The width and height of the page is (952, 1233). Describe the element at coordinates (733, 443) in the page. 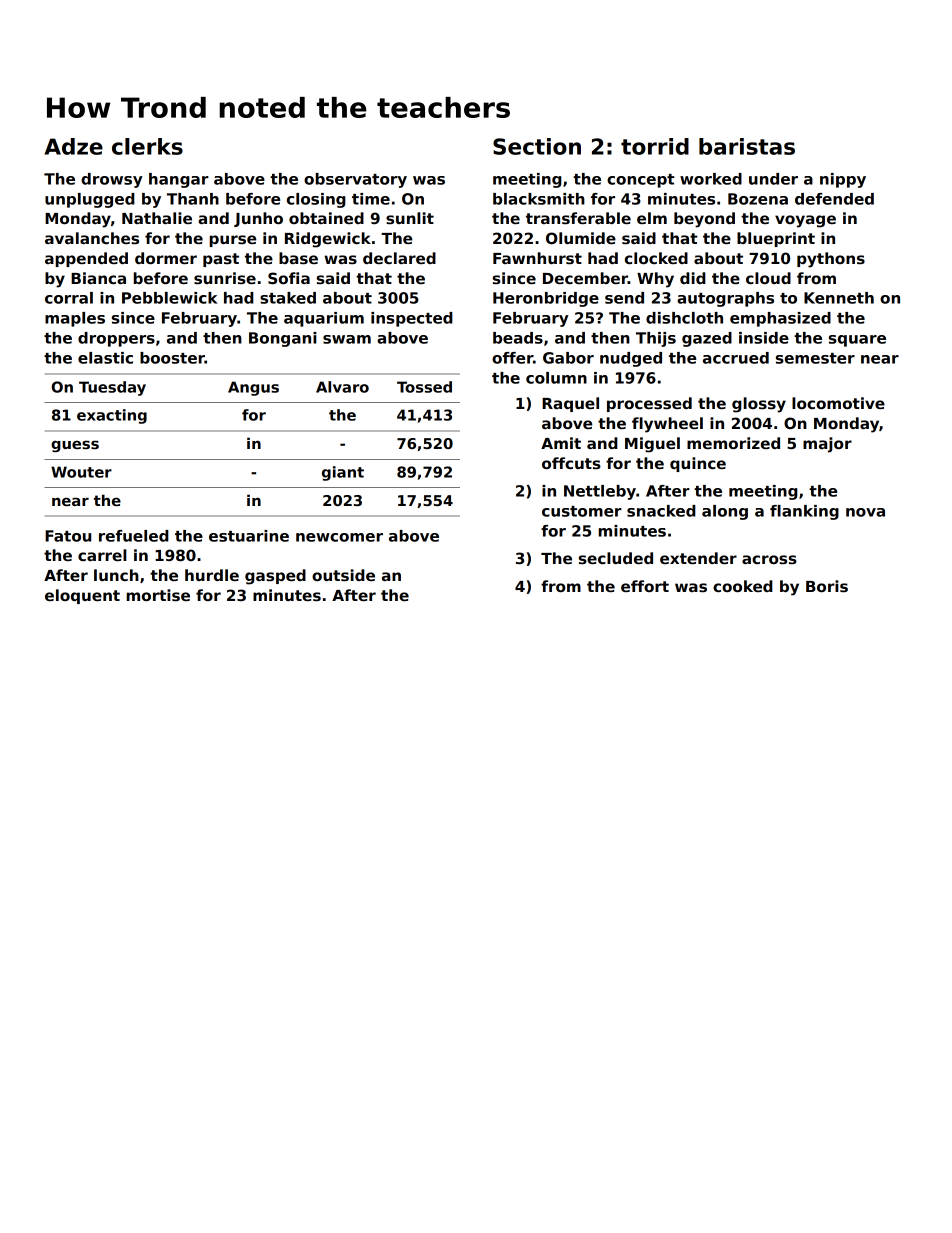

I see `memorized` at that location.
